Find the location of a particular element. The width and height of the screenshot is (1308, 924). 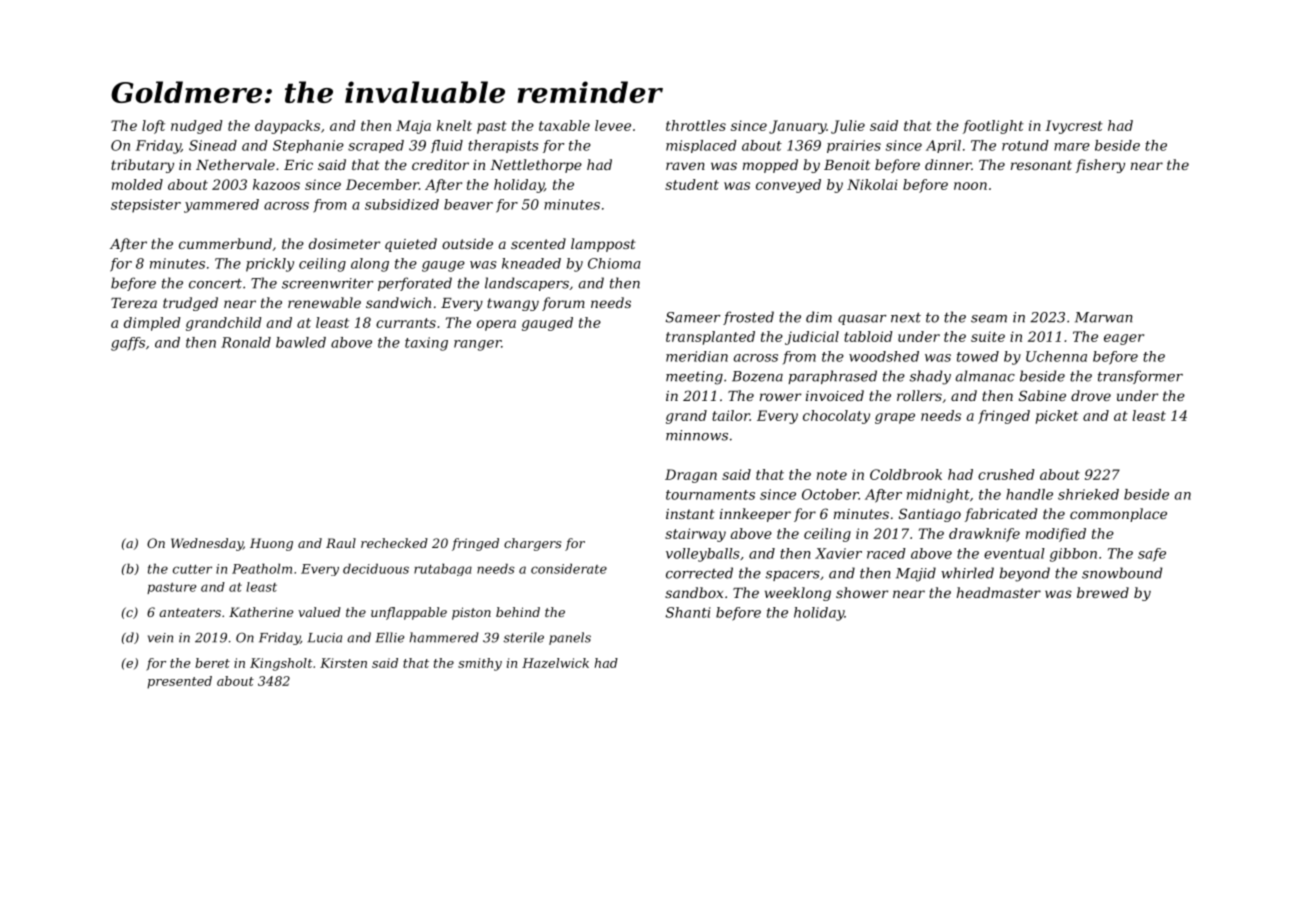

smithy is located at coordinates (480, 664).
